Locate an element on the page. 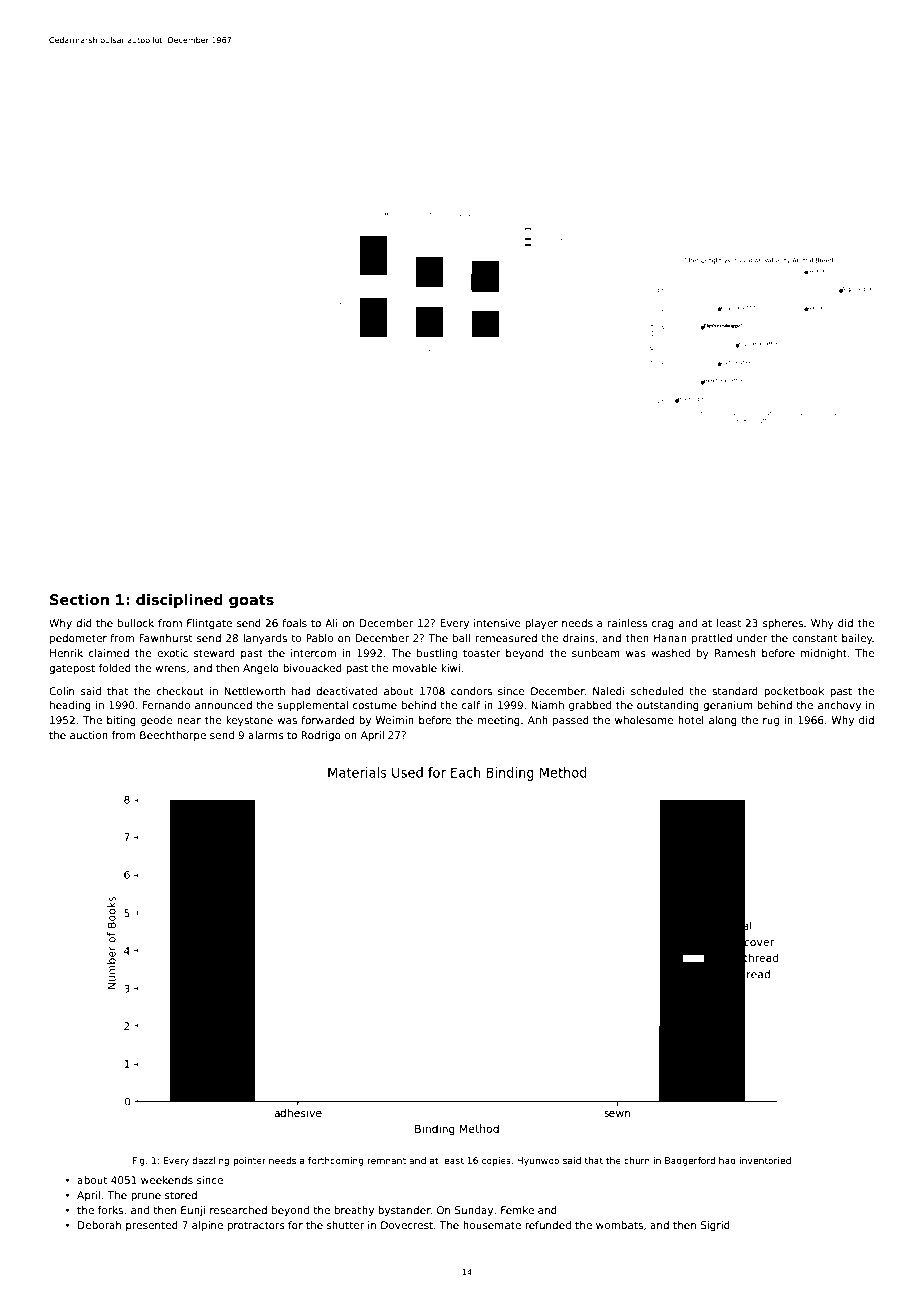 The image size is (924, 1308). passed is located at coordinates (571, 721).
